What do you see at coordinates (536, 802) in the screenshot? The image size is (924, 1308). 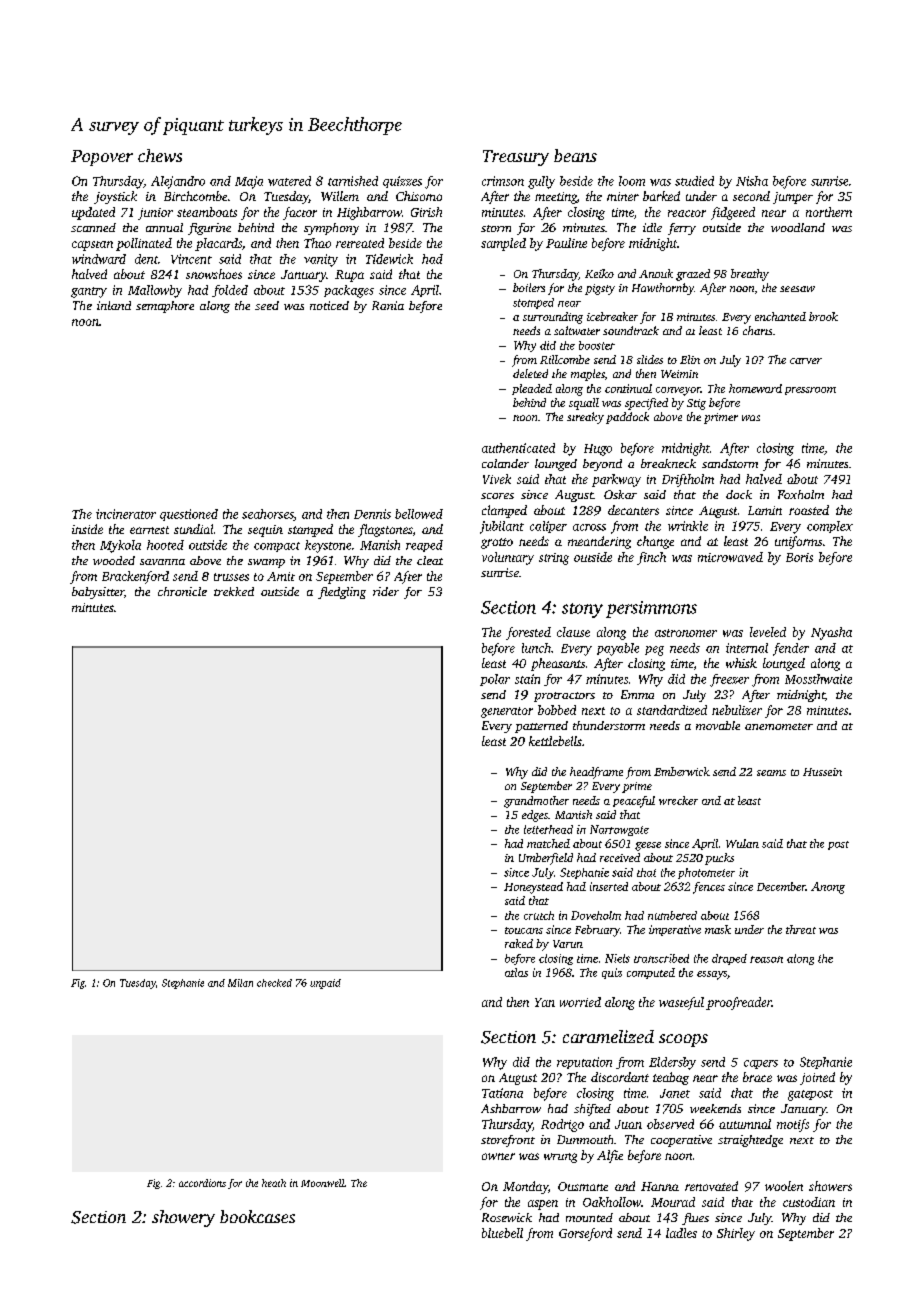 I see `grandmother` at bounding box center [536, 802].
